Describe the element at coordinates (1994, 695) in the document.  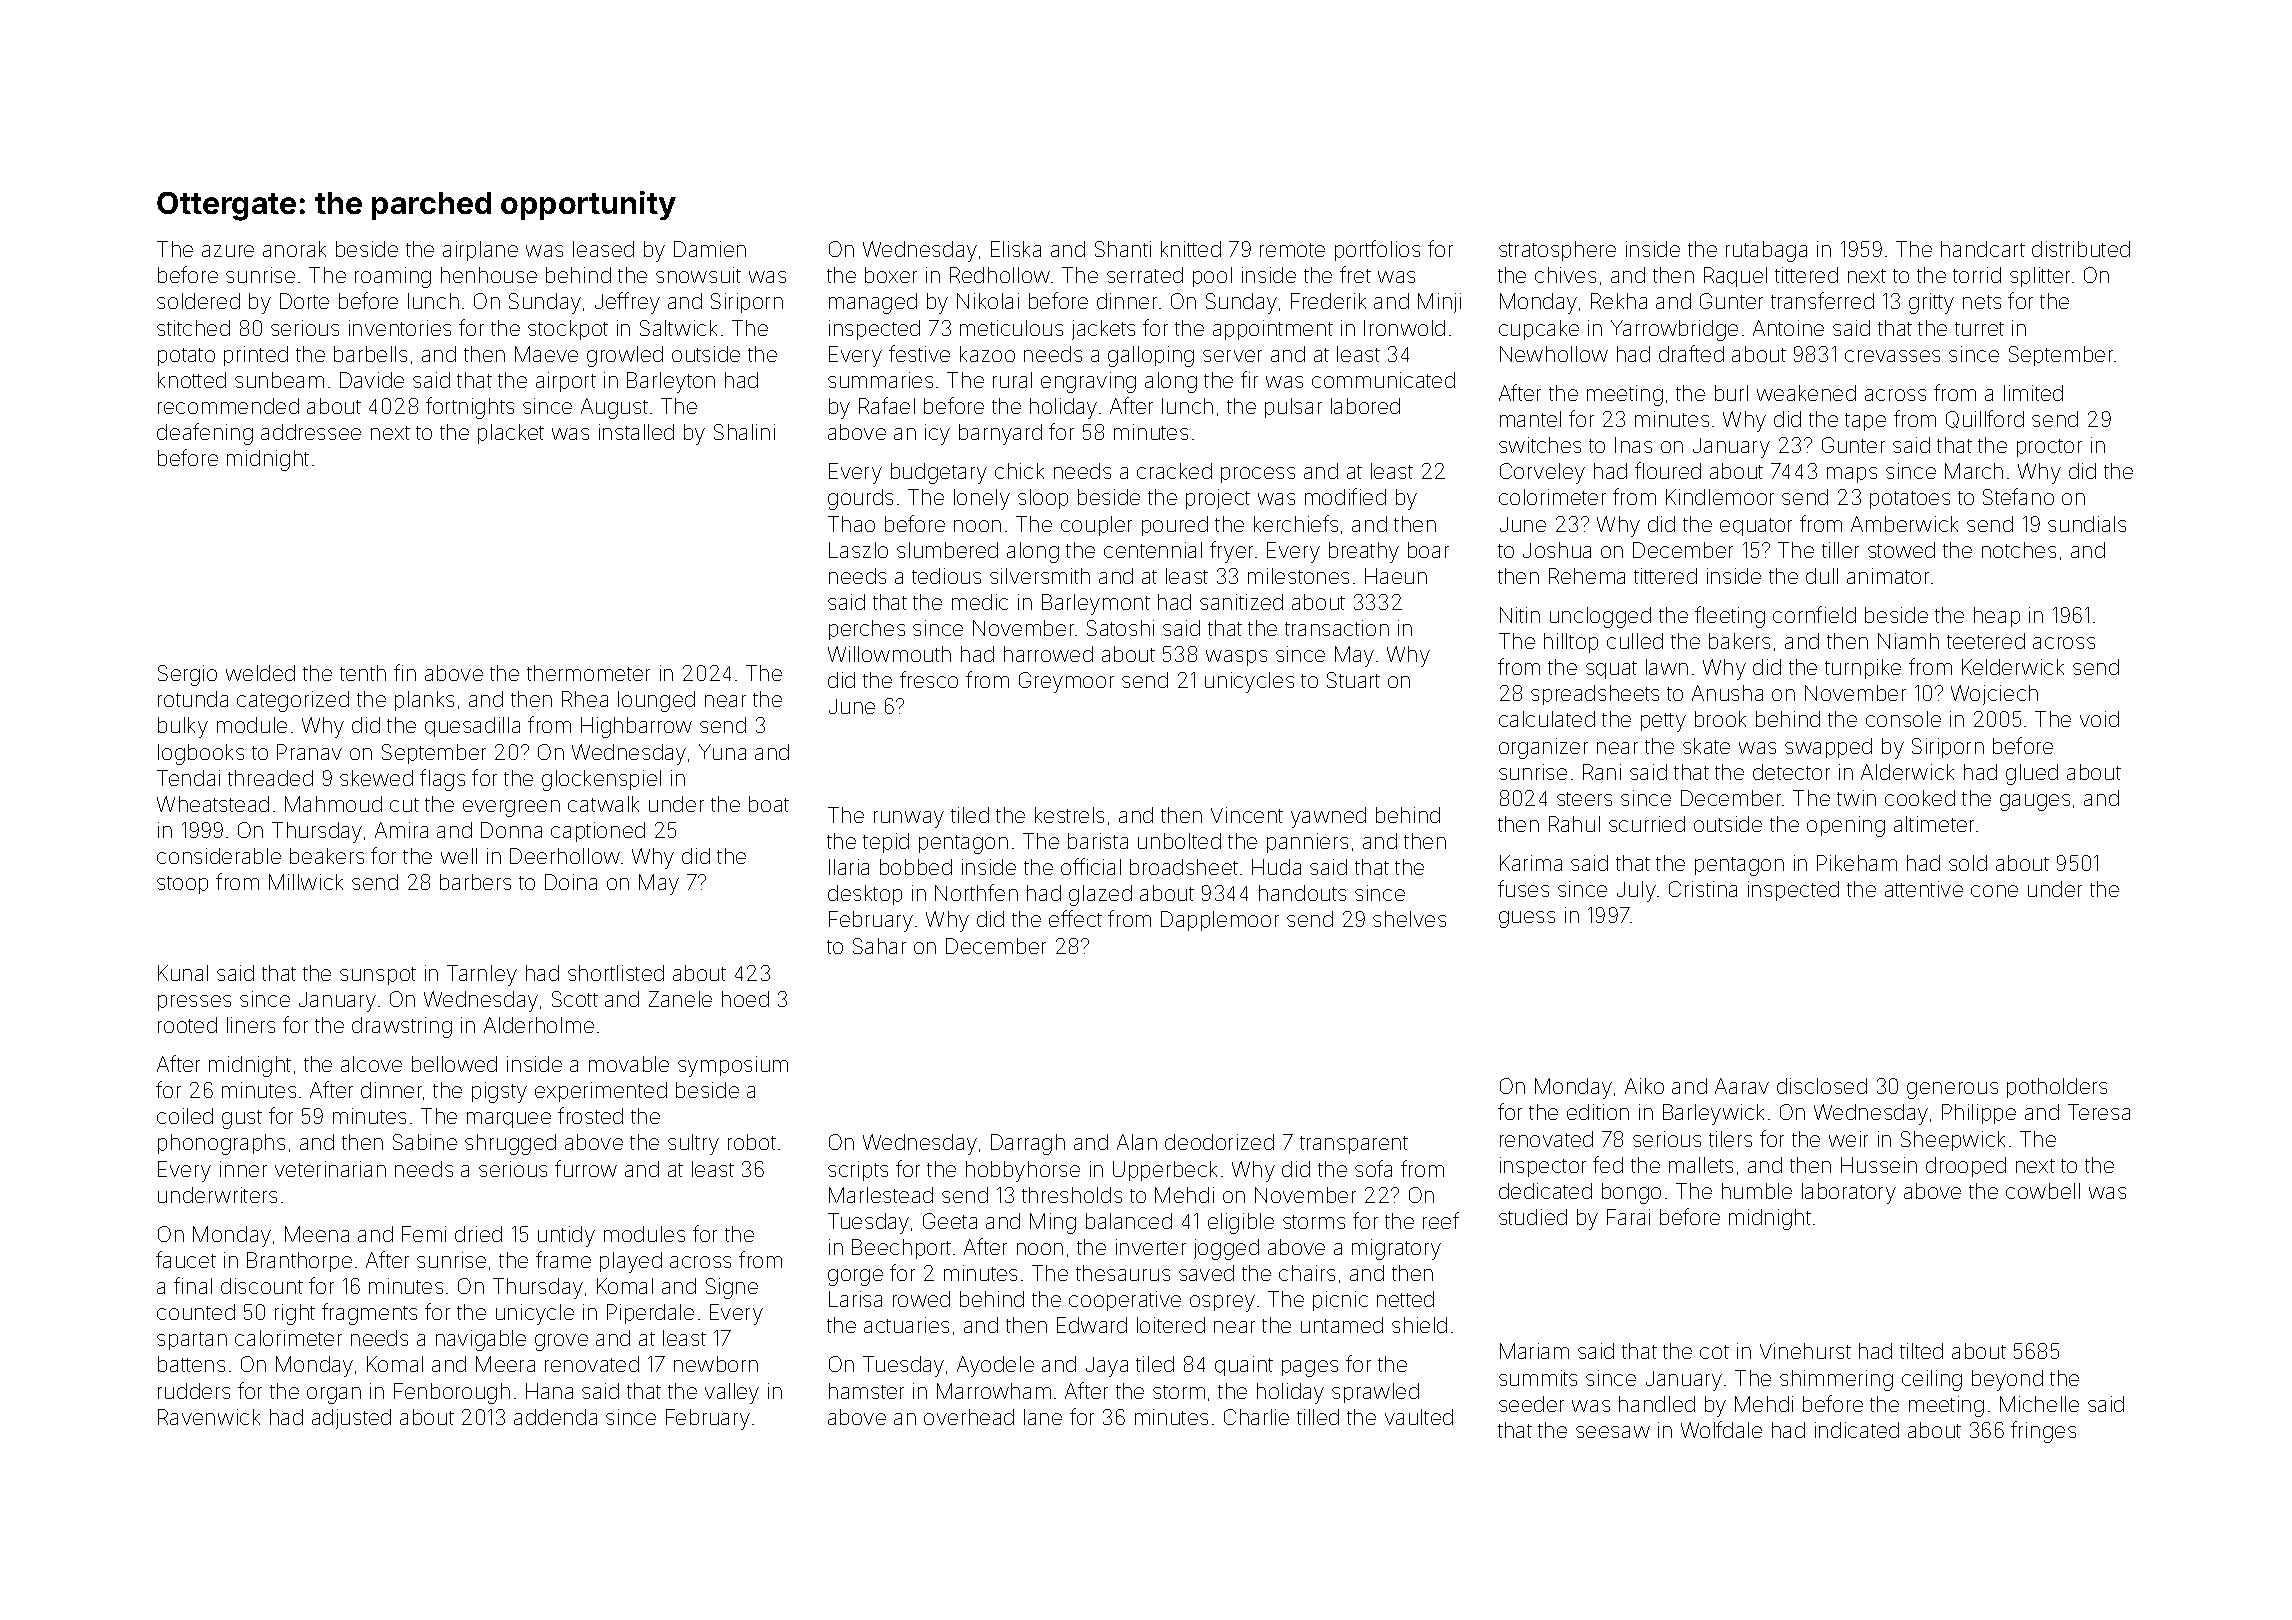
I see `Wojciech` at that location.
